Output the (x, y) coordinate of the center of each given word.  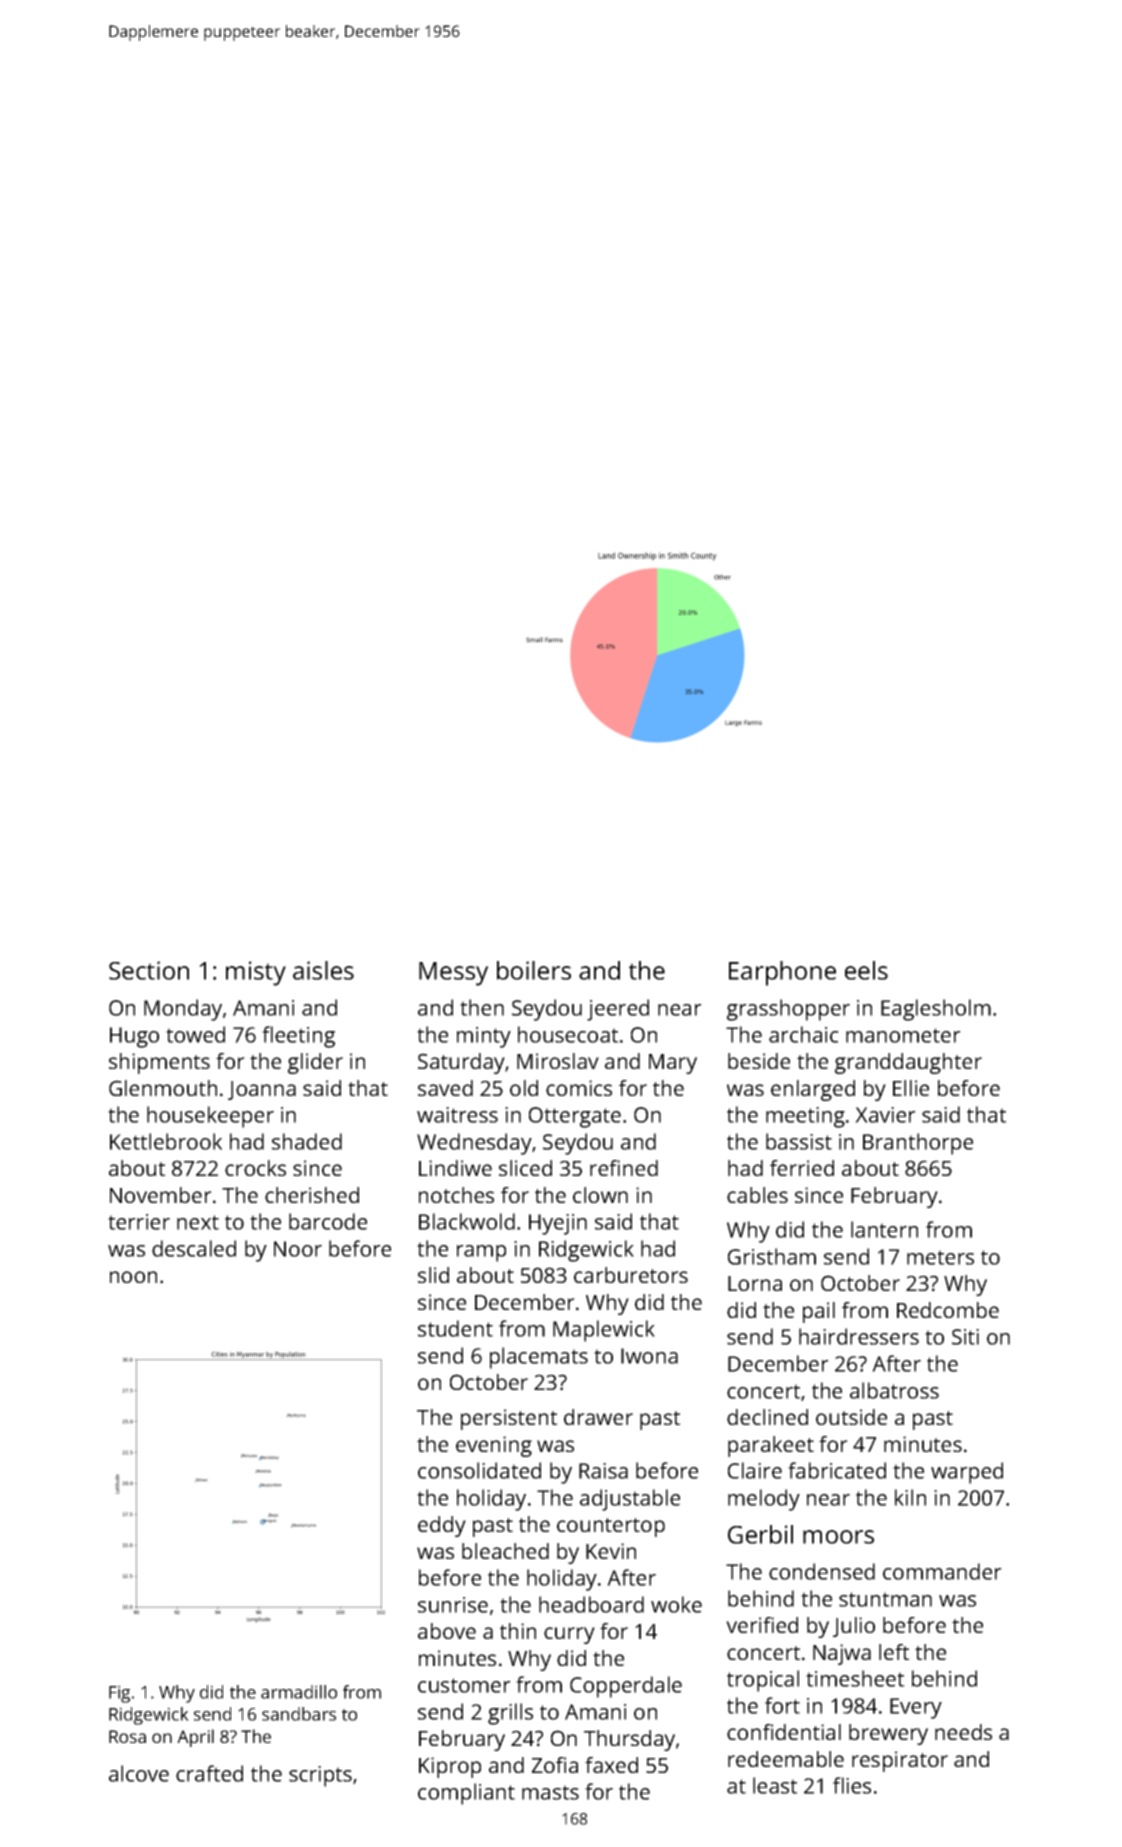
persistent (509, 1419)
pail (819, 1312)
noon (133, 1277)
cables (757, 1195)
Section (149, 970)
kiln (910, 1497)
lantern (884, 1229)
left (894, 1652)
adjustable (630, 1500)
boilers (534, 970)
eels (866, 970)
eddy (442, 1526)
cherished (312, 1195)
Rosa (127, 1736)
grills (510, 1714)
